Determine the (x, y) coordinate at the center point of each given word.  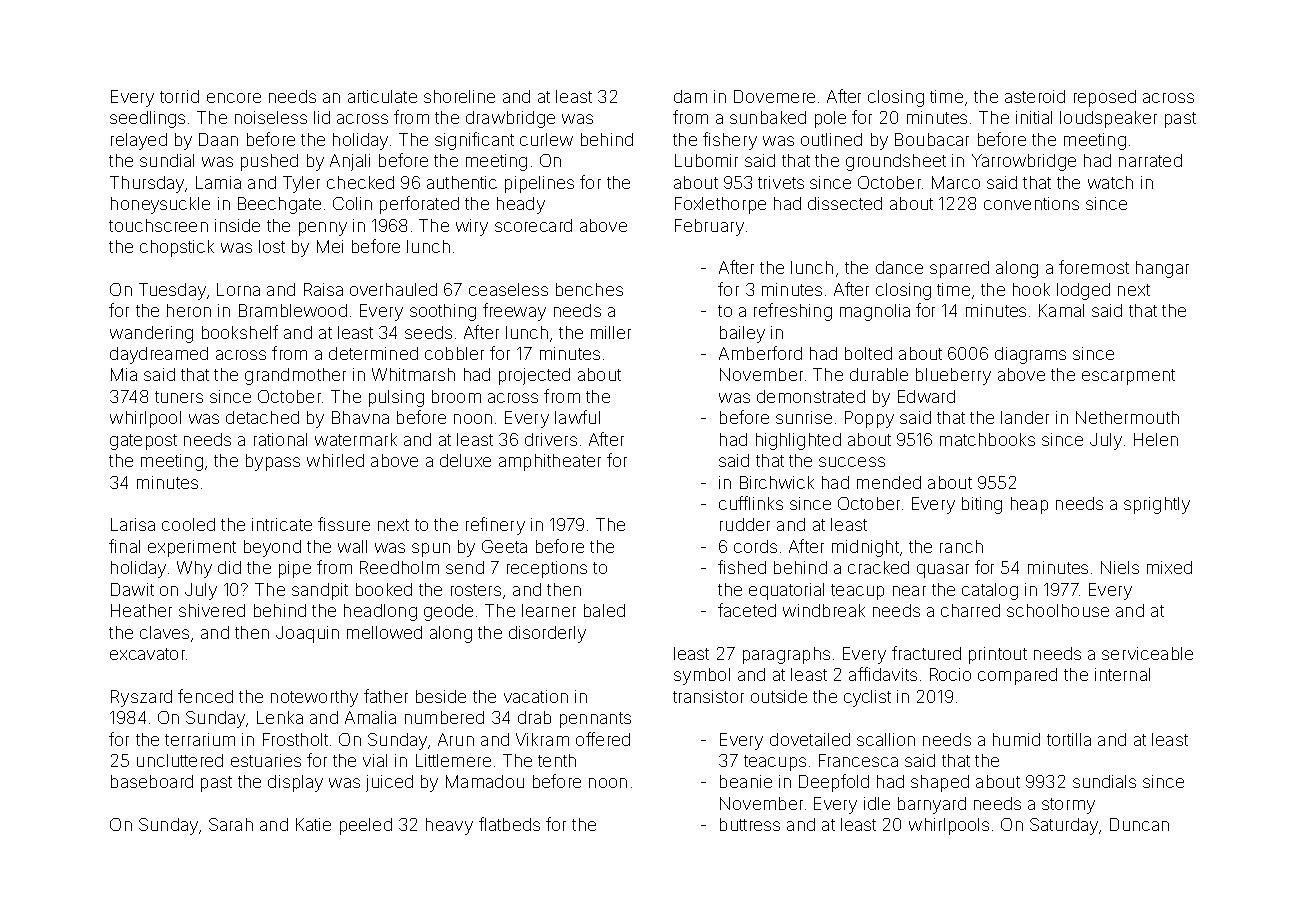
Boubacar (932, 139)
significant (474, 141)
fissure (344, 524)
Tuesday (172, 291)
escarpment (1128, 377)
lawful (577, 417)
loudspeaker (1108, 119)
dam (690, 96)
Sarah (231, 824)
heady (521, 205)
